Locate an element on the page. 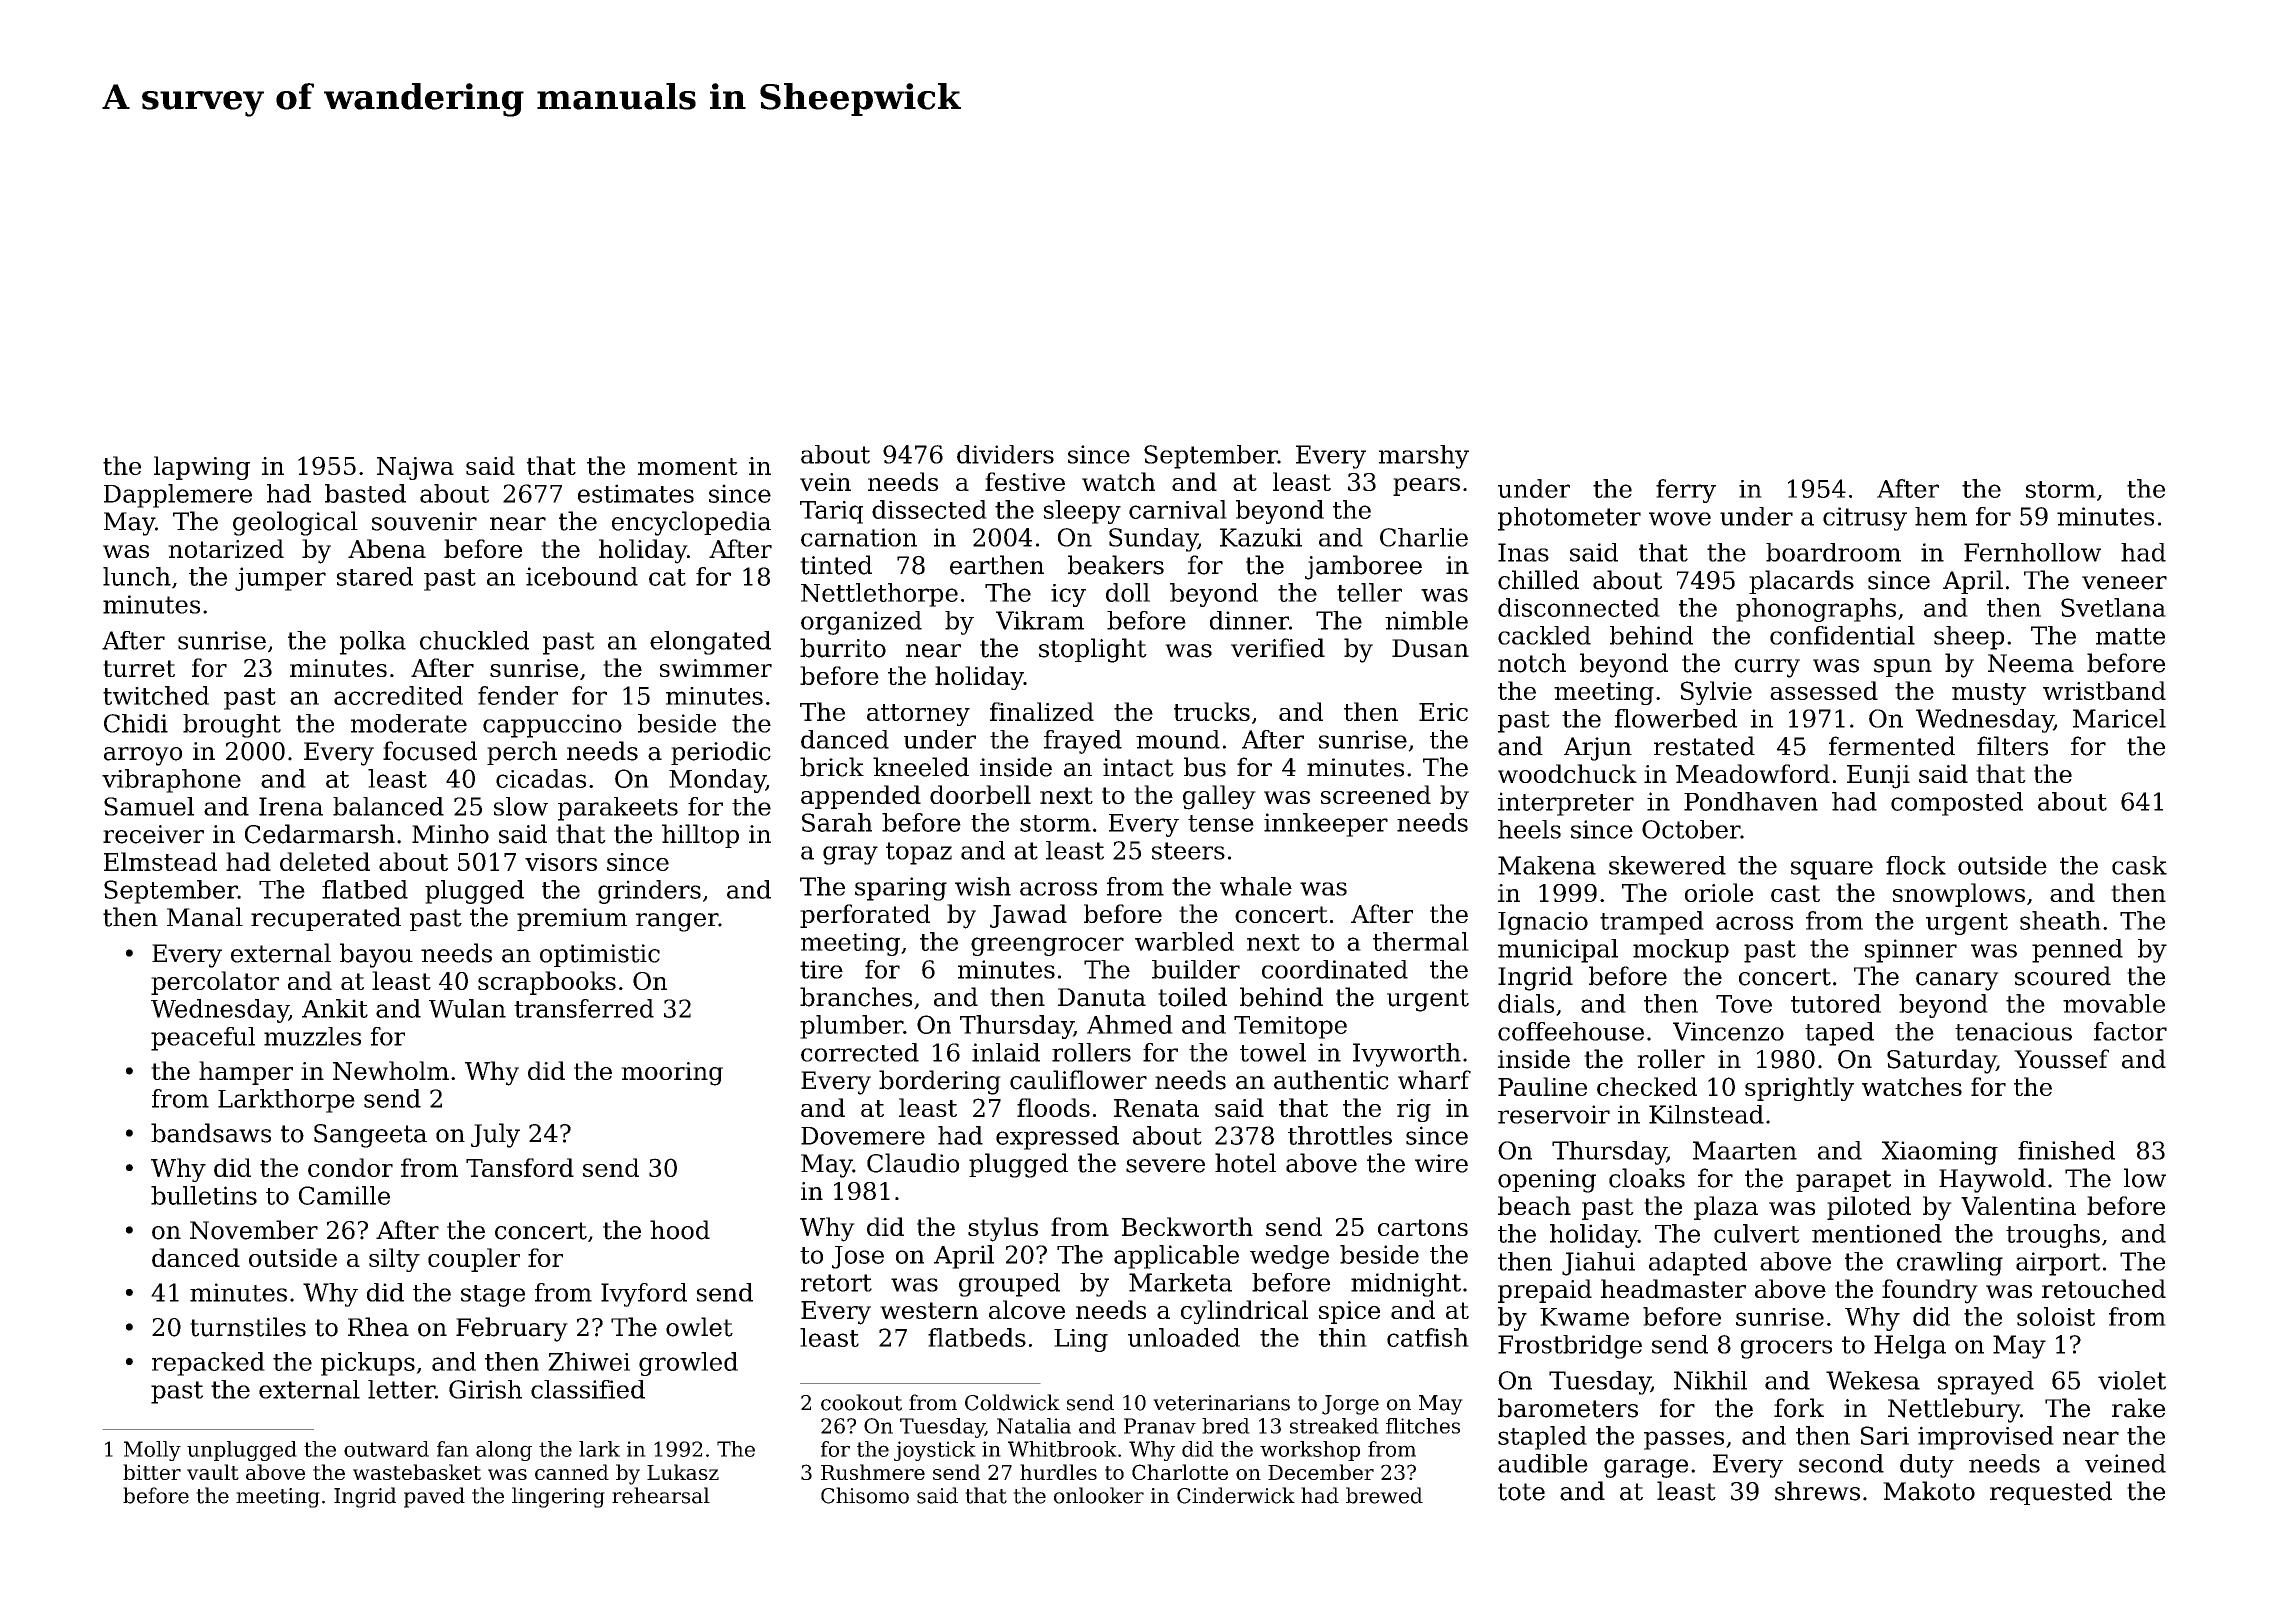  pears is located at coordinates (1426, 487).
